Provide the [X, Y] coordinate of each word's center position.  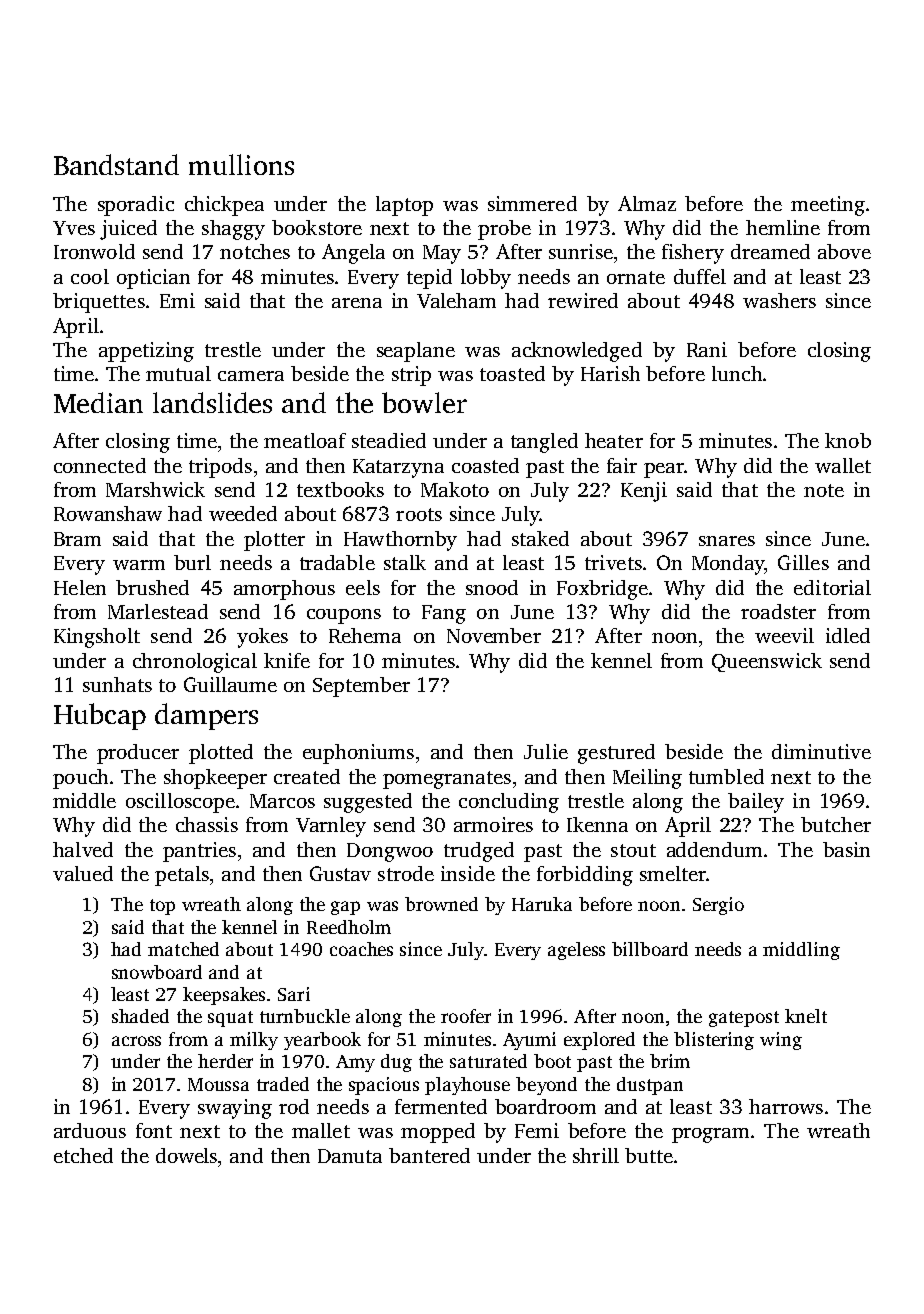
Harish [610, 373]
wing [781, 1041]
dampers [206, 716]
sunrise [581, 251]
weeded [243, 513]
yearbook [322, 1041]
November [494, 635]
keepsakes [224, 996]
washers [779, 300]
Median [98, 402]
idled [848, 635]
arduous [90, 1130]
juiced [128, 230]
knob [848, 440]
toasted [512, 373]
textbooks [340, 489]
